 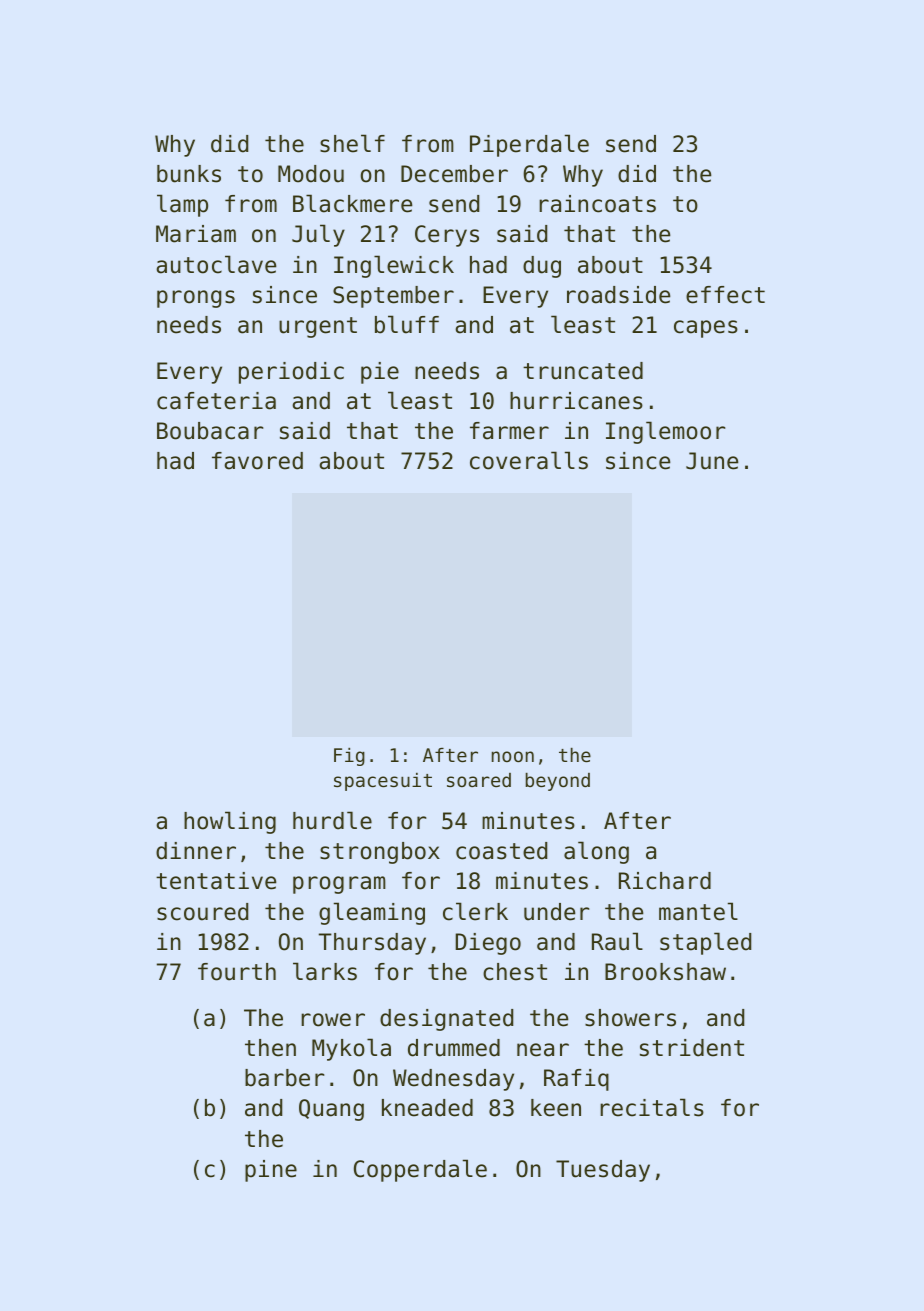 What do you see at coordinates (352, 143) in the page?
I see `shelf` at bounding box center [352, 143].
